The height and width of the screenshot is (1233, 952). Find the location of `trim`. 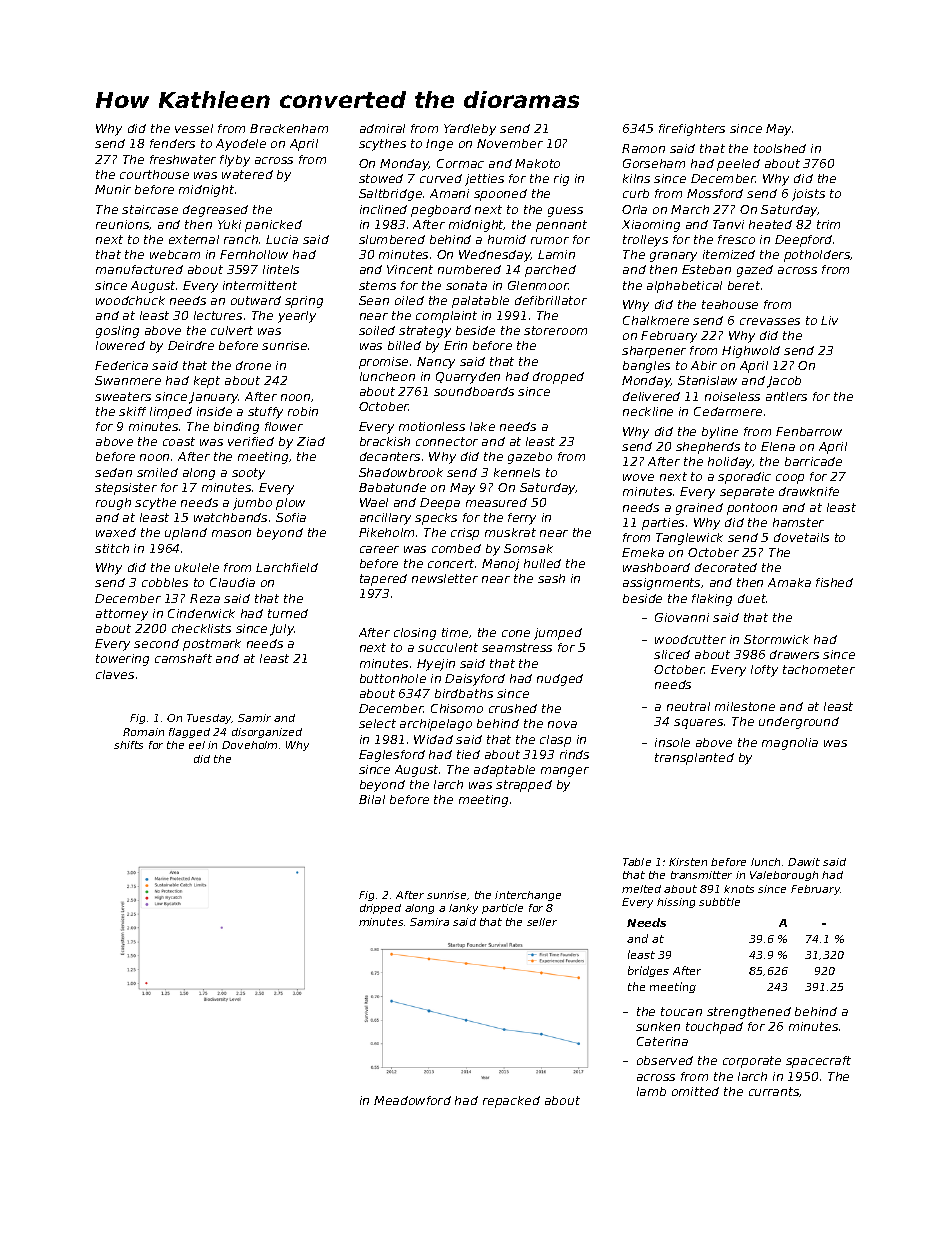

trim is located at coordinates (828, 224).
